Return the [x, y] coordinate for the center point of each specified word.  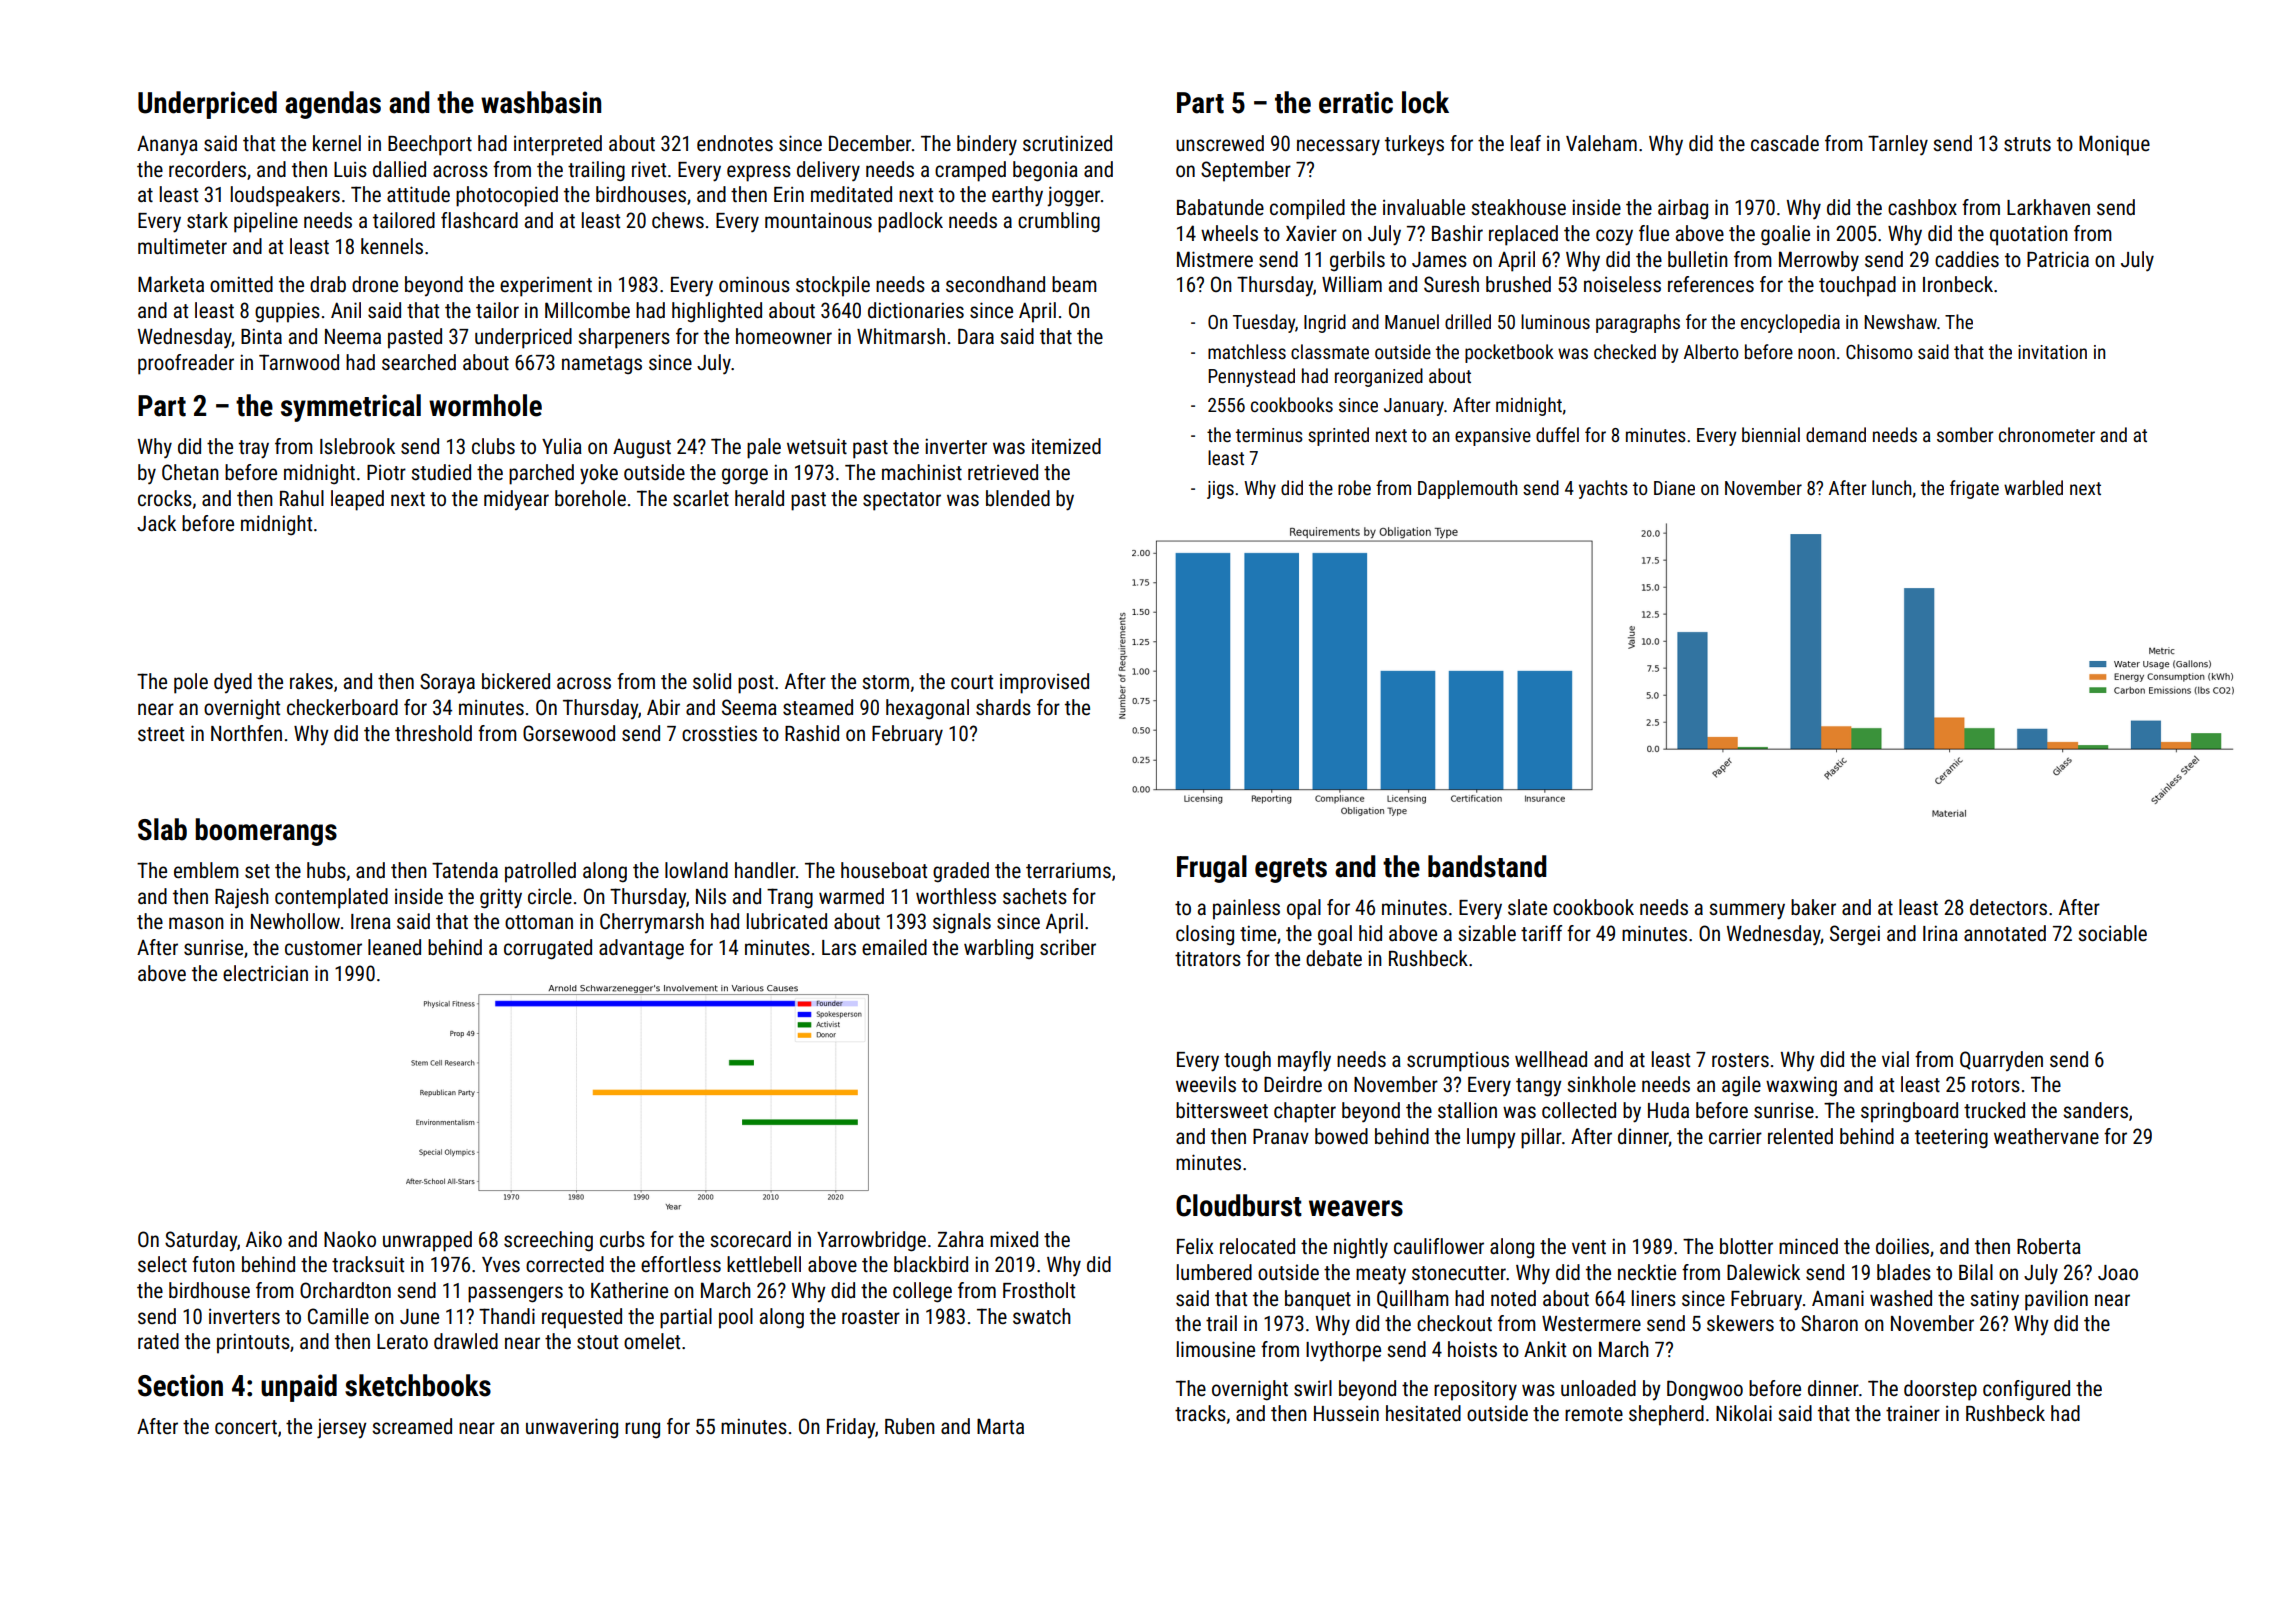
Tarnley [1898, 145]
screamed [412, 1426]
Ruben [910, 1426]
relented [1800, 1136]
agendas [333, 105]
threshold [433, 733]
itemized [1066, 446]
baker [1813, 907]
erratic [1356, 102]
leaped [357, 500]
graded [961, 872]
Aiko [264, 1239]
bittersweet [1222, 1110]
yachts [1603, 489]
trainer [1913, 1413]
